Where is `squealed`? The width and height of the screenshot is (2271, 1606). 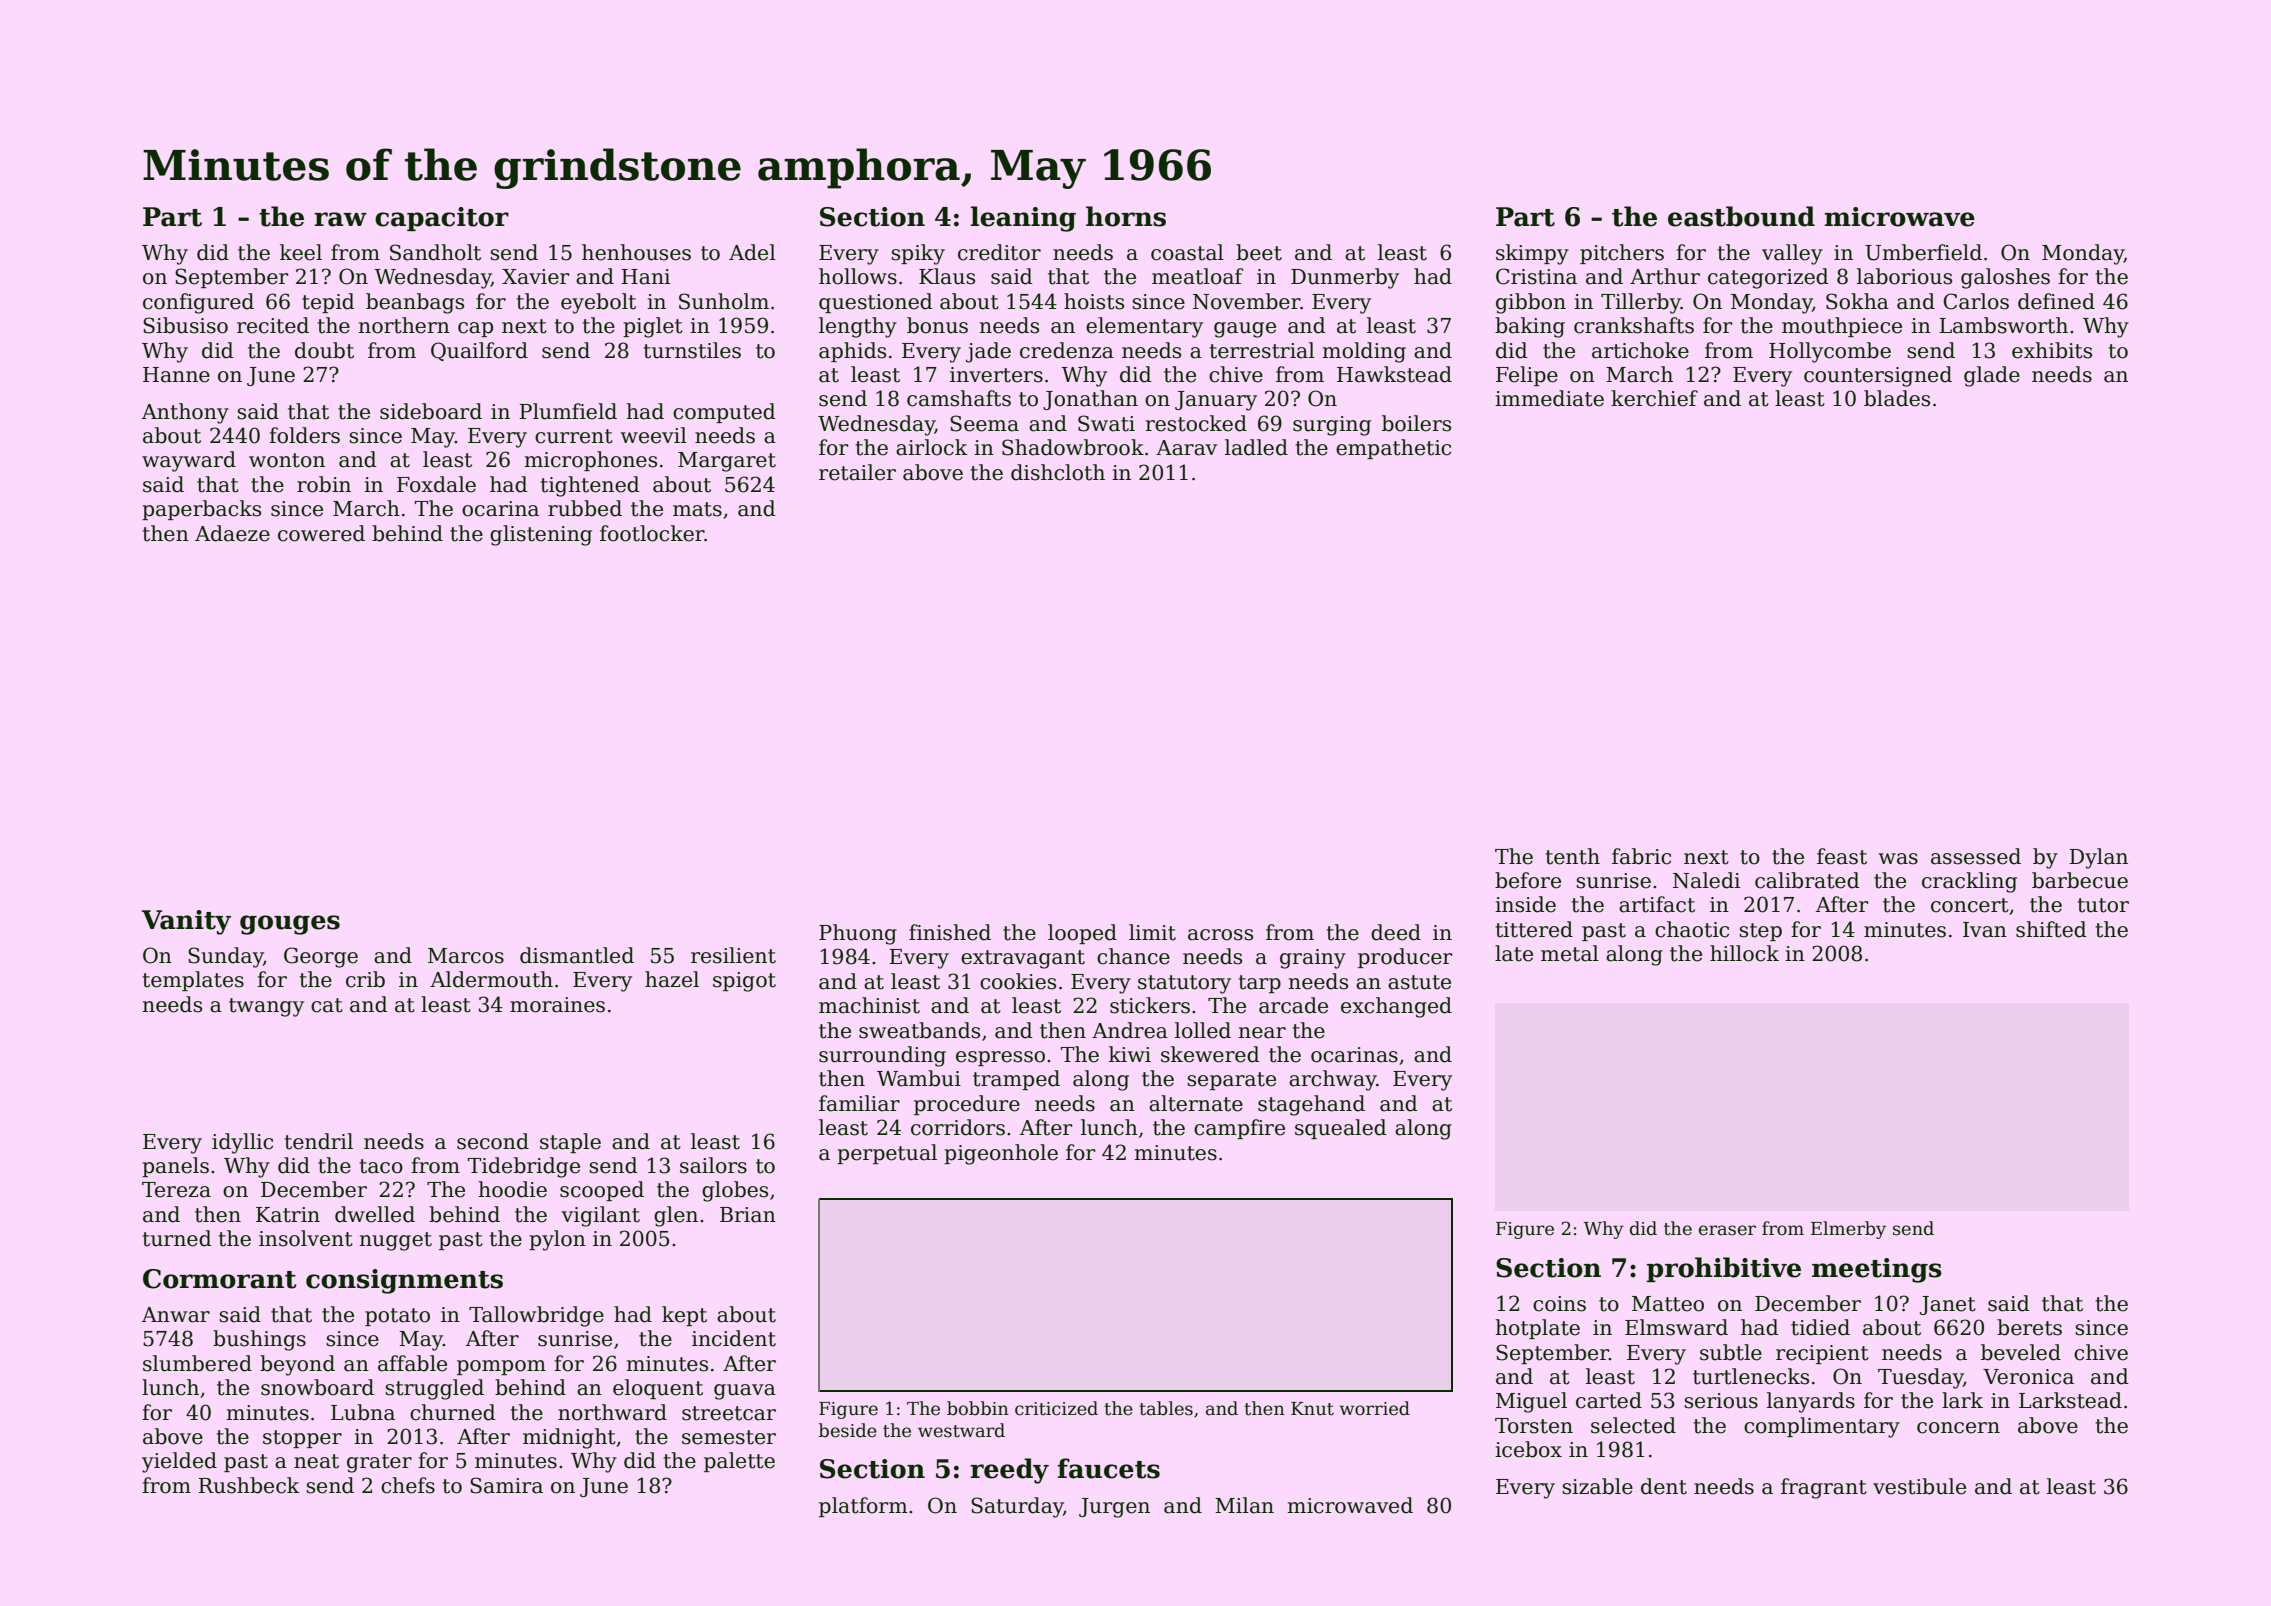
squealed is located at coordinates (1341, 1129).
